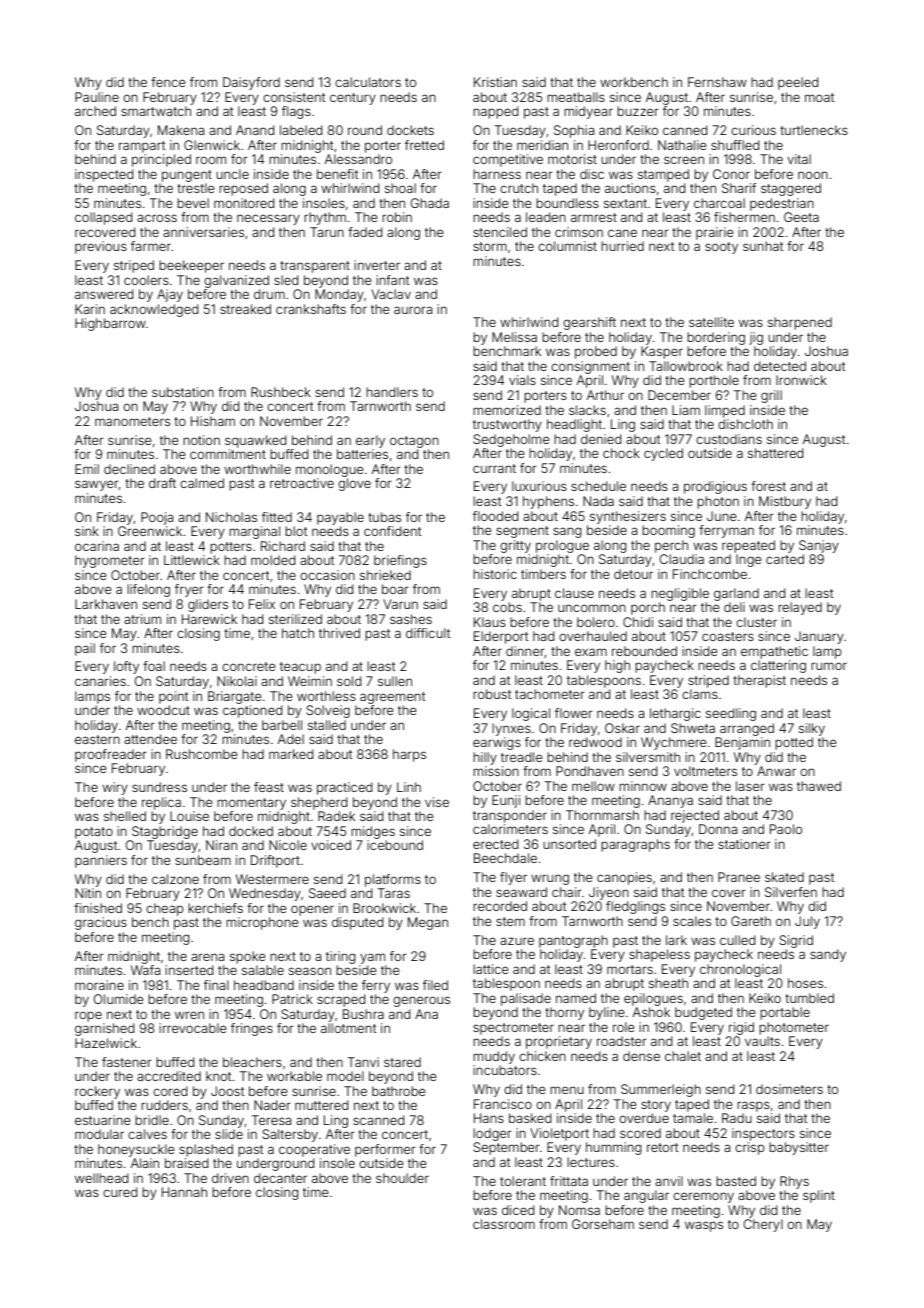 This page has width=924, height=1308. I want to click on previous, so click(101, 247).
